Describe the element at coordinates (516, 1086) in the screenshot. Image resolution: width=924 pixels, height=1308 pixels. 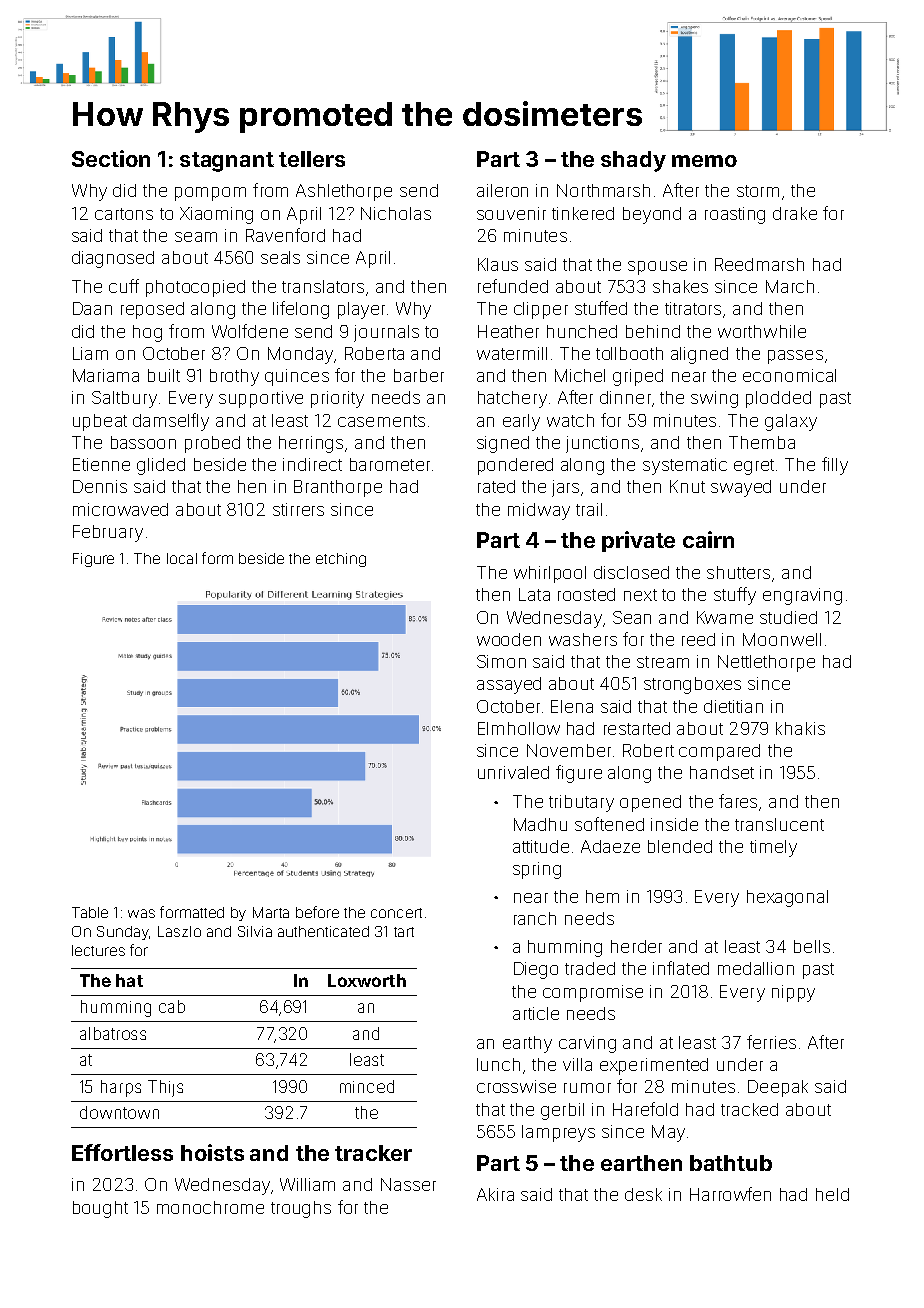
I see `crosswise` at that location.
